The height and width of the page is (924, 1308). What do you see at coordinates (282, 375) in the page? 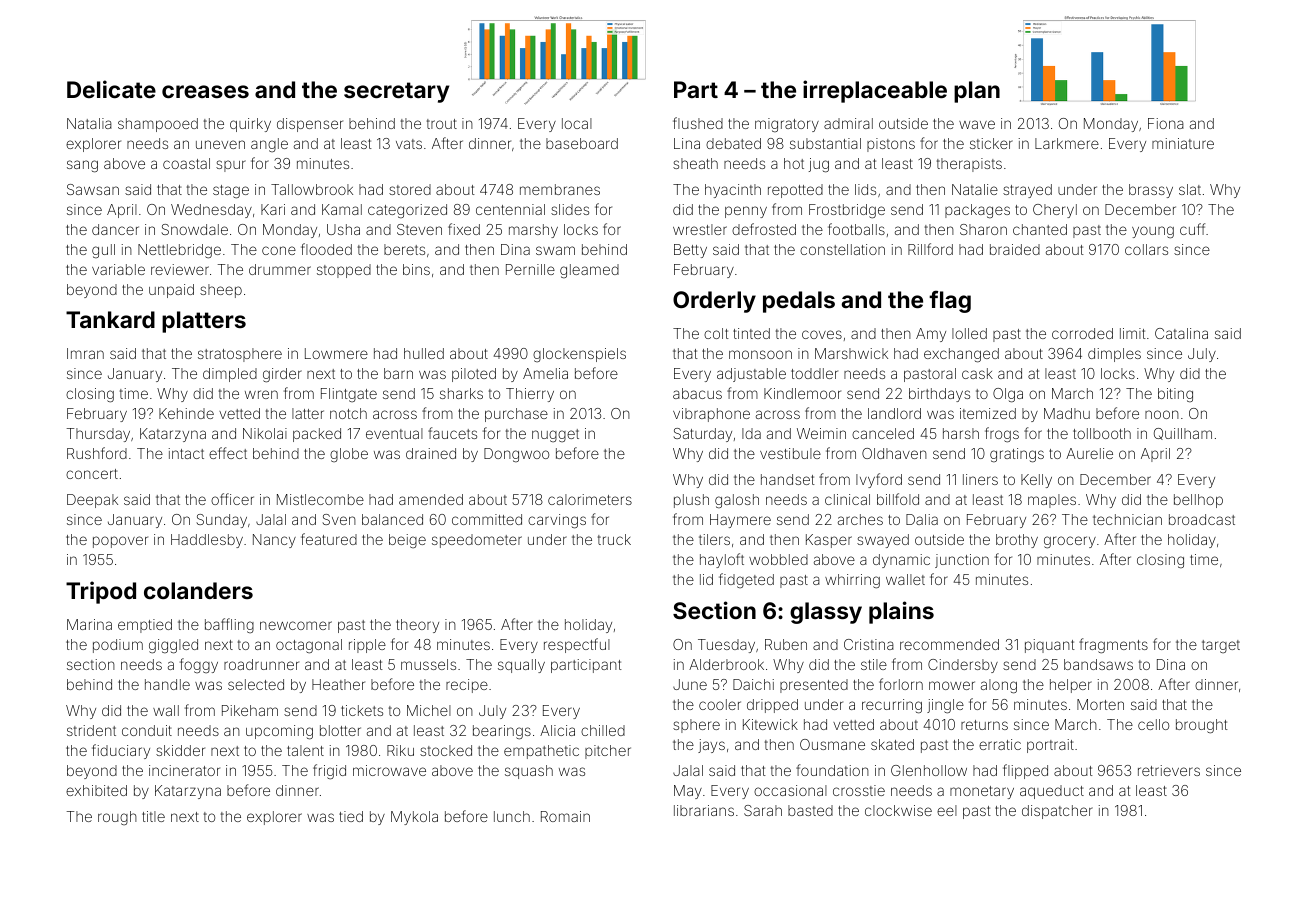
I see `girder` at bounding box center [282, 375].
